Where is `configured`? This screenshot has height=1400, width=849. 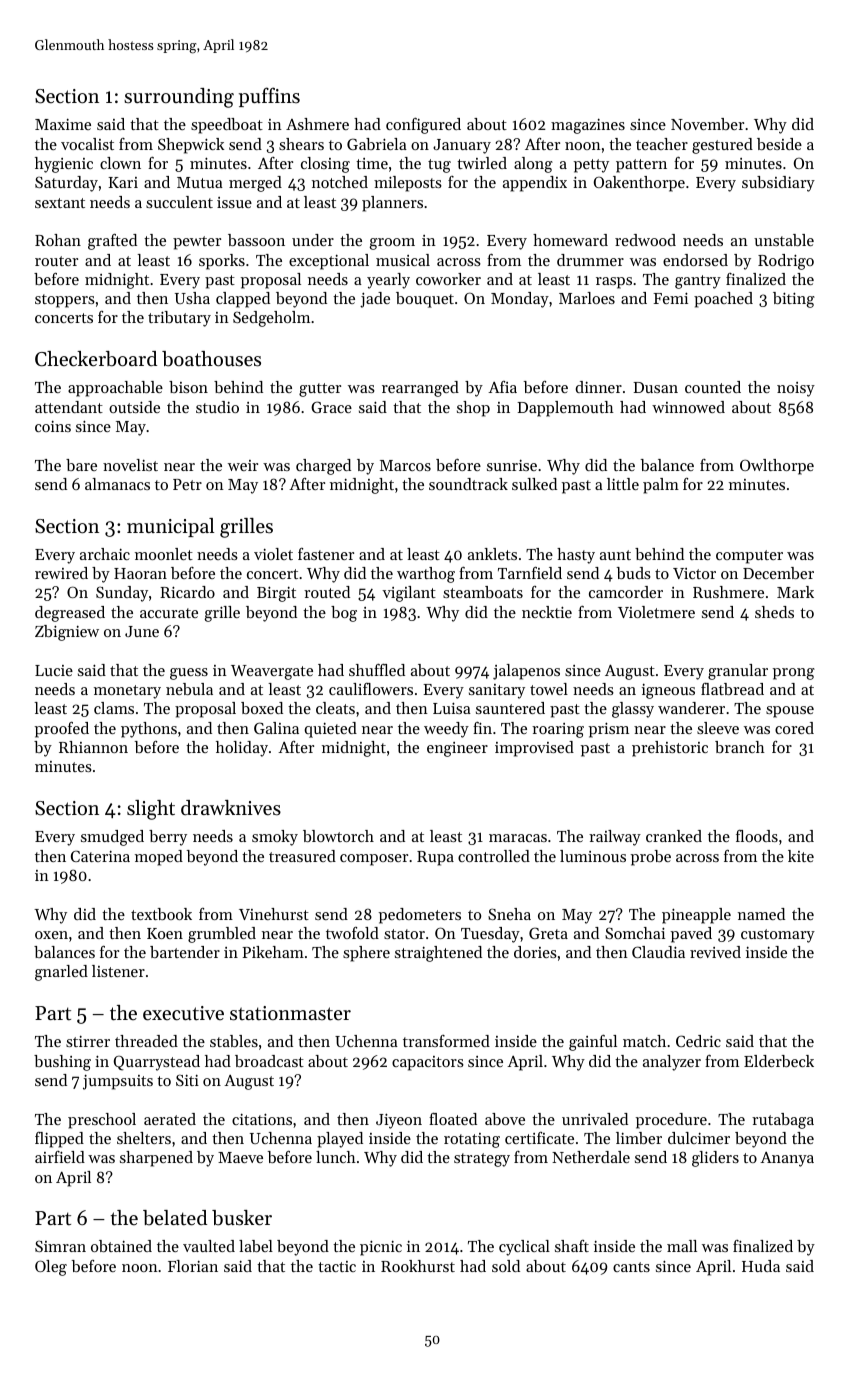
configured is located at coordinates (423, 126).
